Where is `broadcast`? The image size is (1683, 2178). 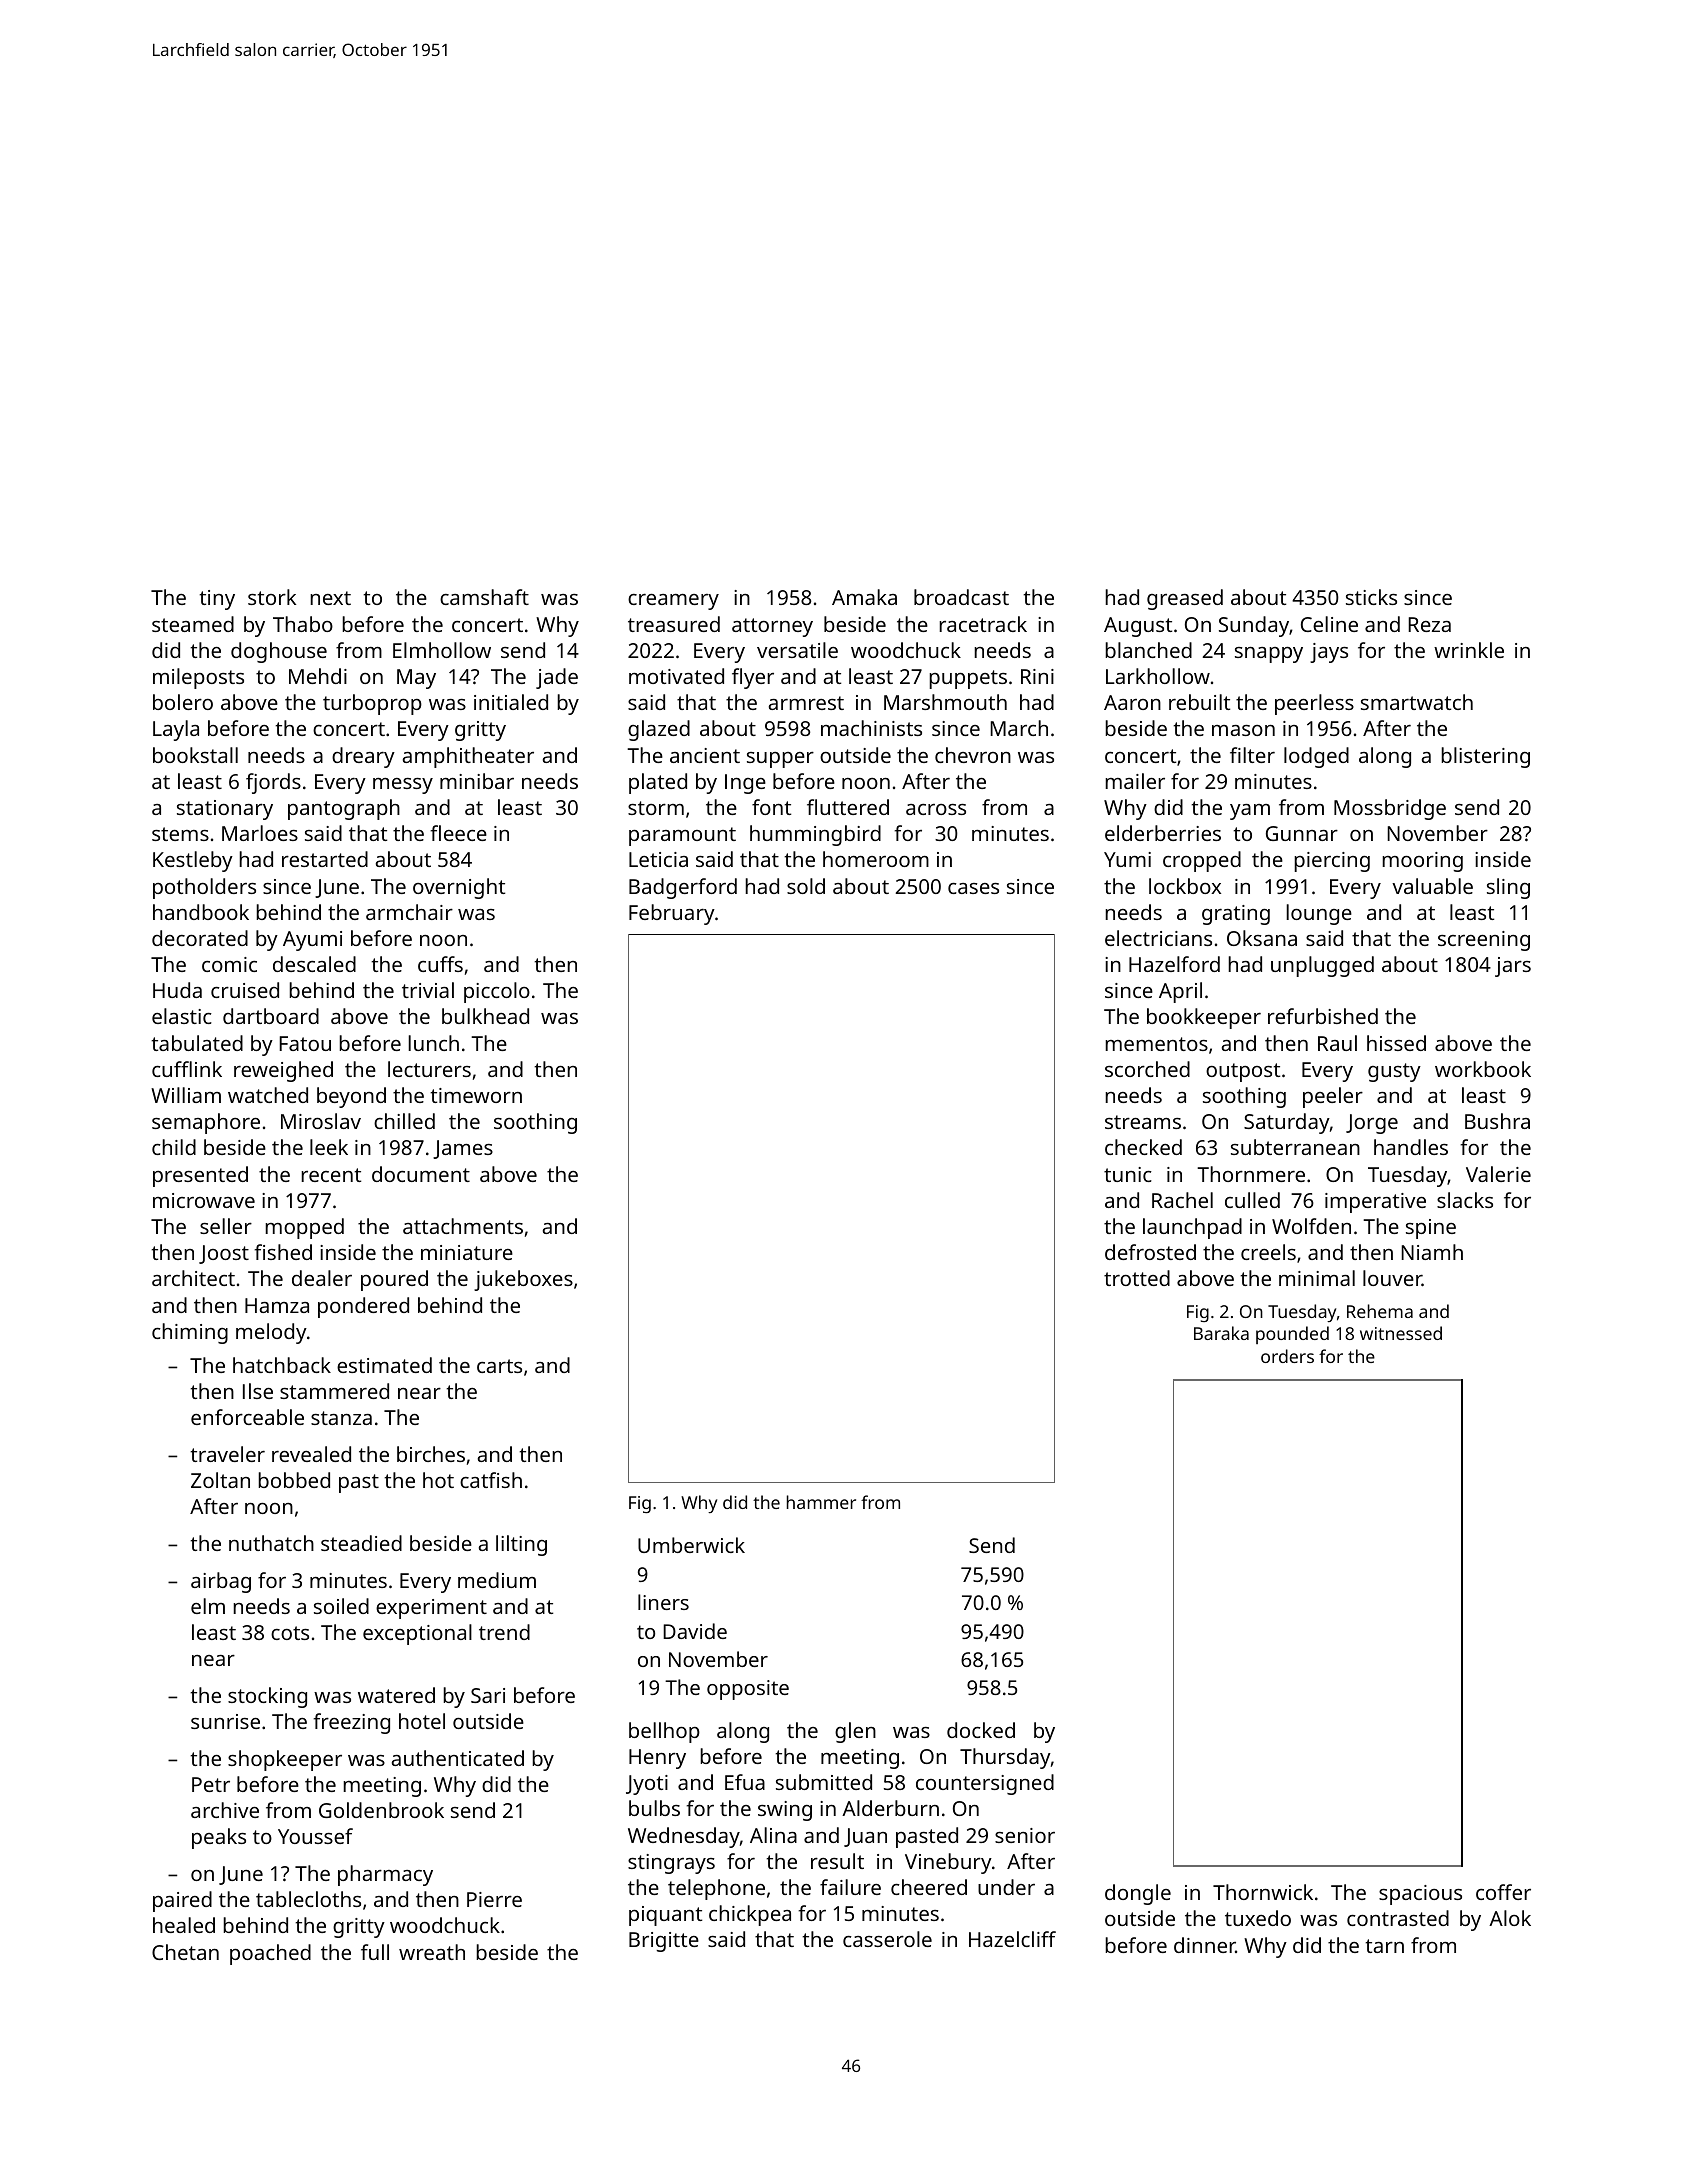
broadcast is located at coordinates (961, 597).
